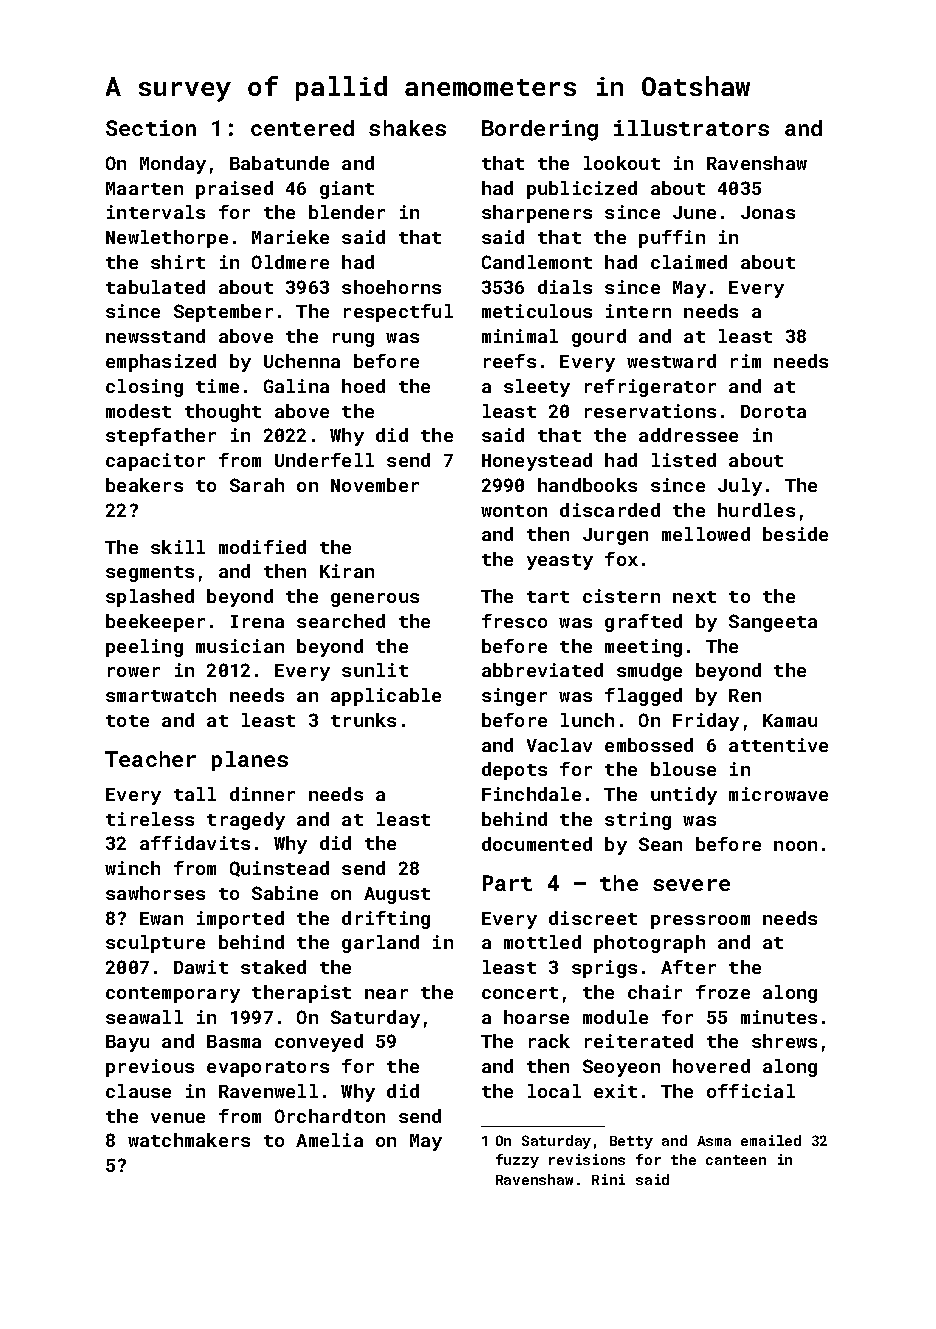 This screenshot has width=936, height=1329. Describe the element at coordinates (773, 623) in the screenshot. I see `Sangeeta` at that location.
